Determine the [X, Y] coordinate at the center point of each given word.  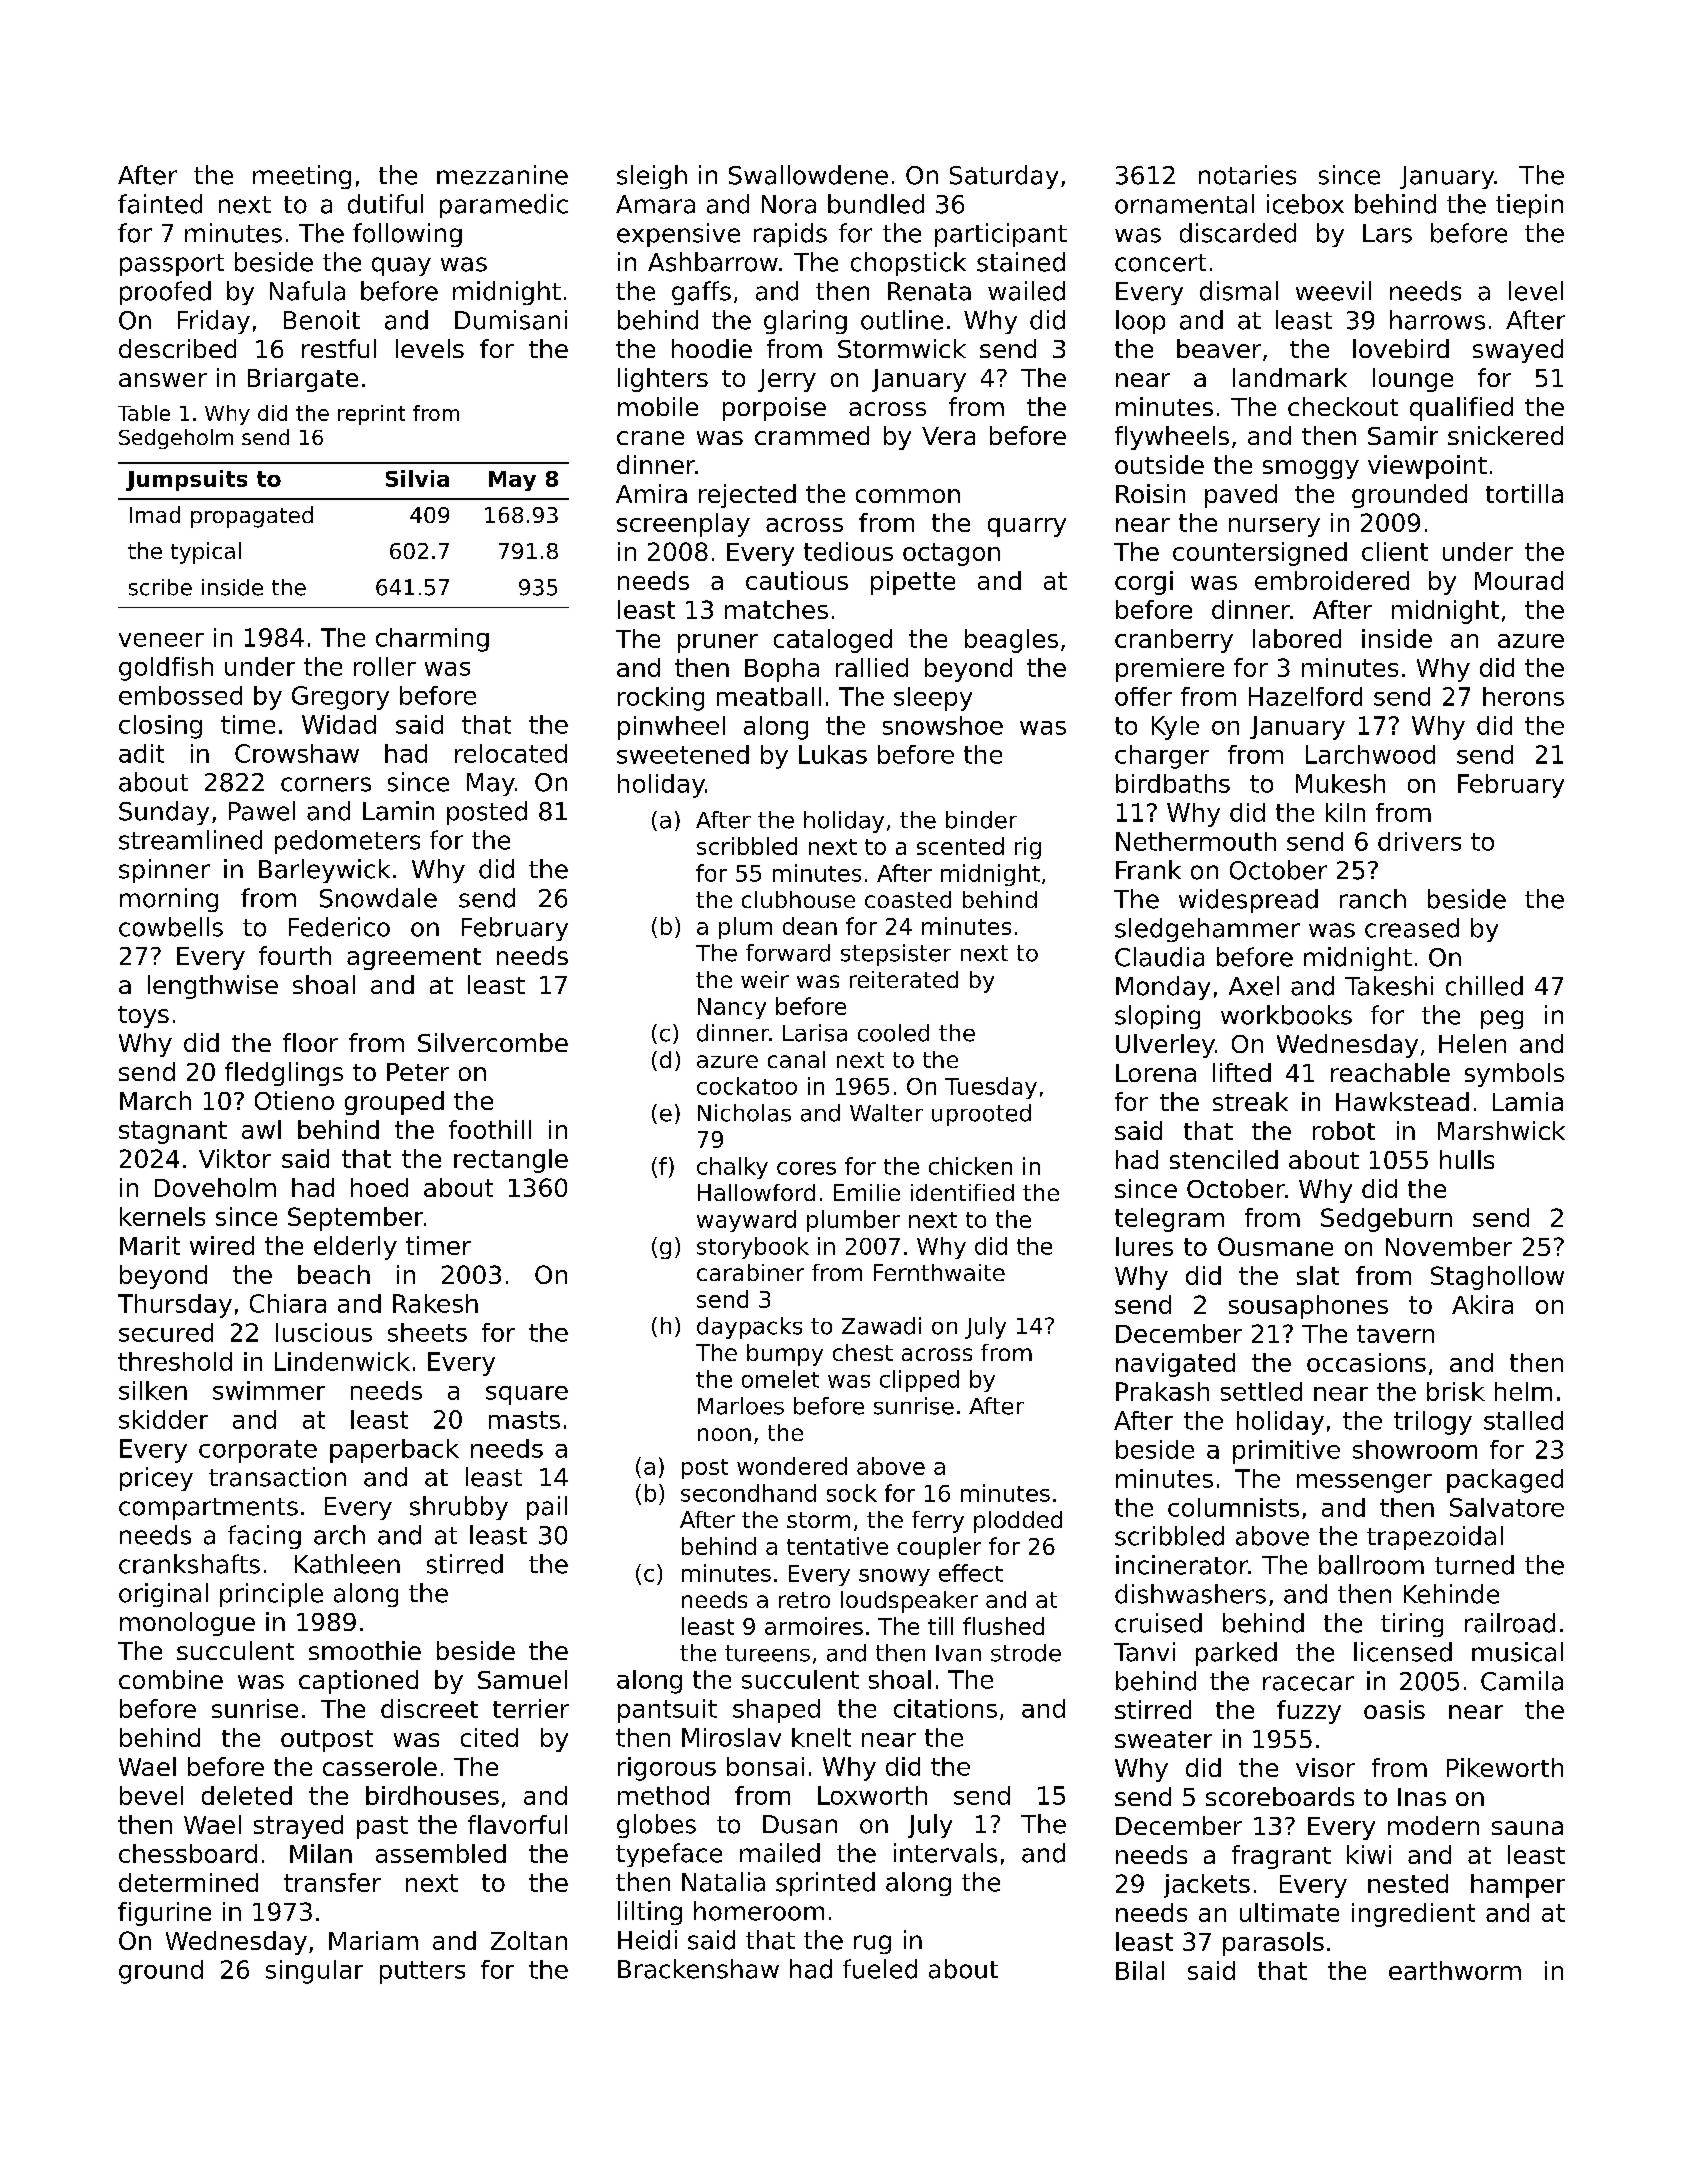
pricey [156, 1479]
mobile [658, 406]
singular [314, 1972]
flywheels [1172, 438]
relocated [511, 753]
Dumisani [511, 320]
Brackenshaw [698, 1969]
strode [1026, 1653]
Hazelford [1305, 696]
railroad [1510, 1623]
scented [960, 846]
